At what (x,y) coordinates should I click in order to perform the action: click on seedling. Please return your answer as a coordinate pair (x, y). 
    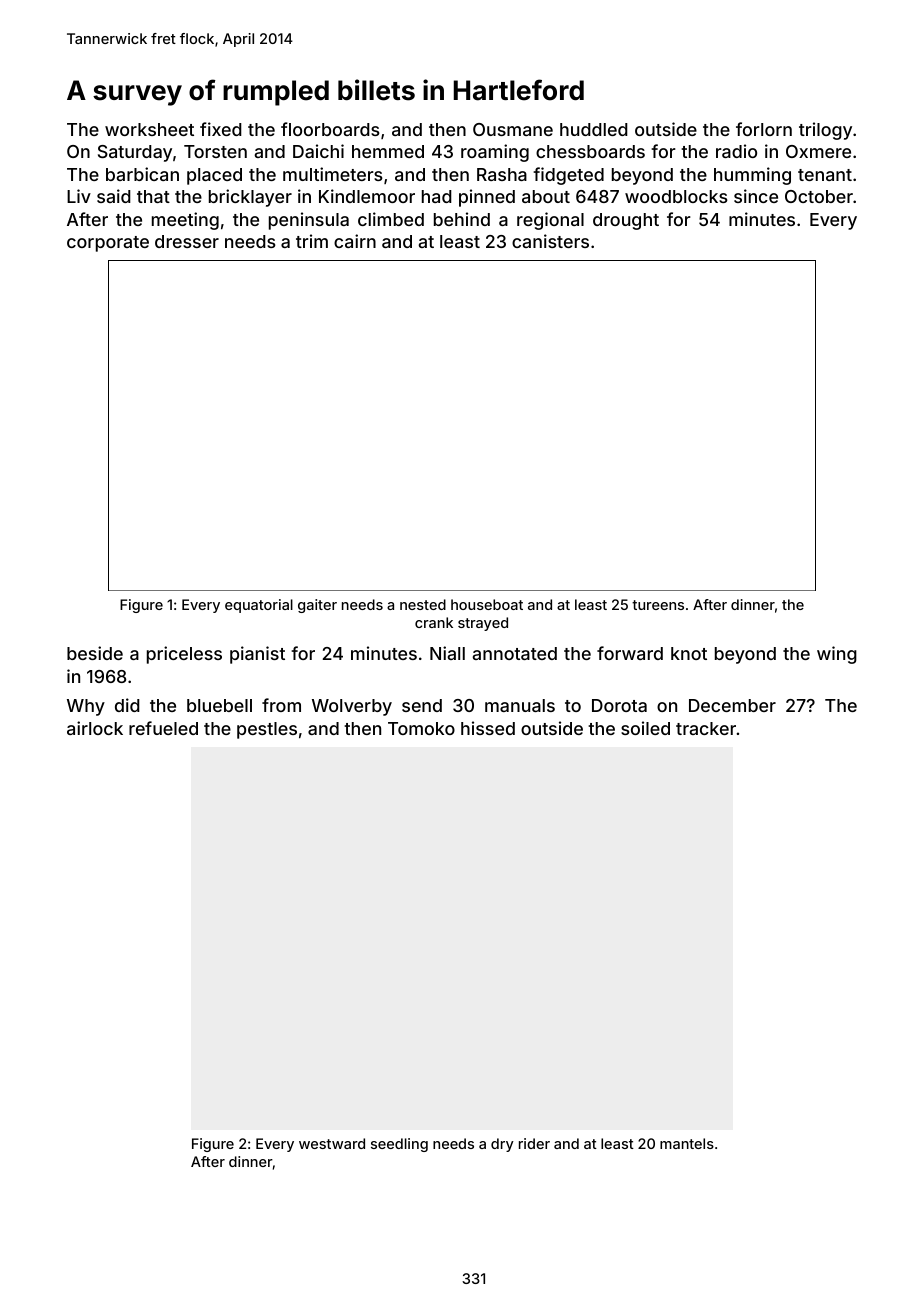
    Looking at the image, I should click on (399, 1145).
